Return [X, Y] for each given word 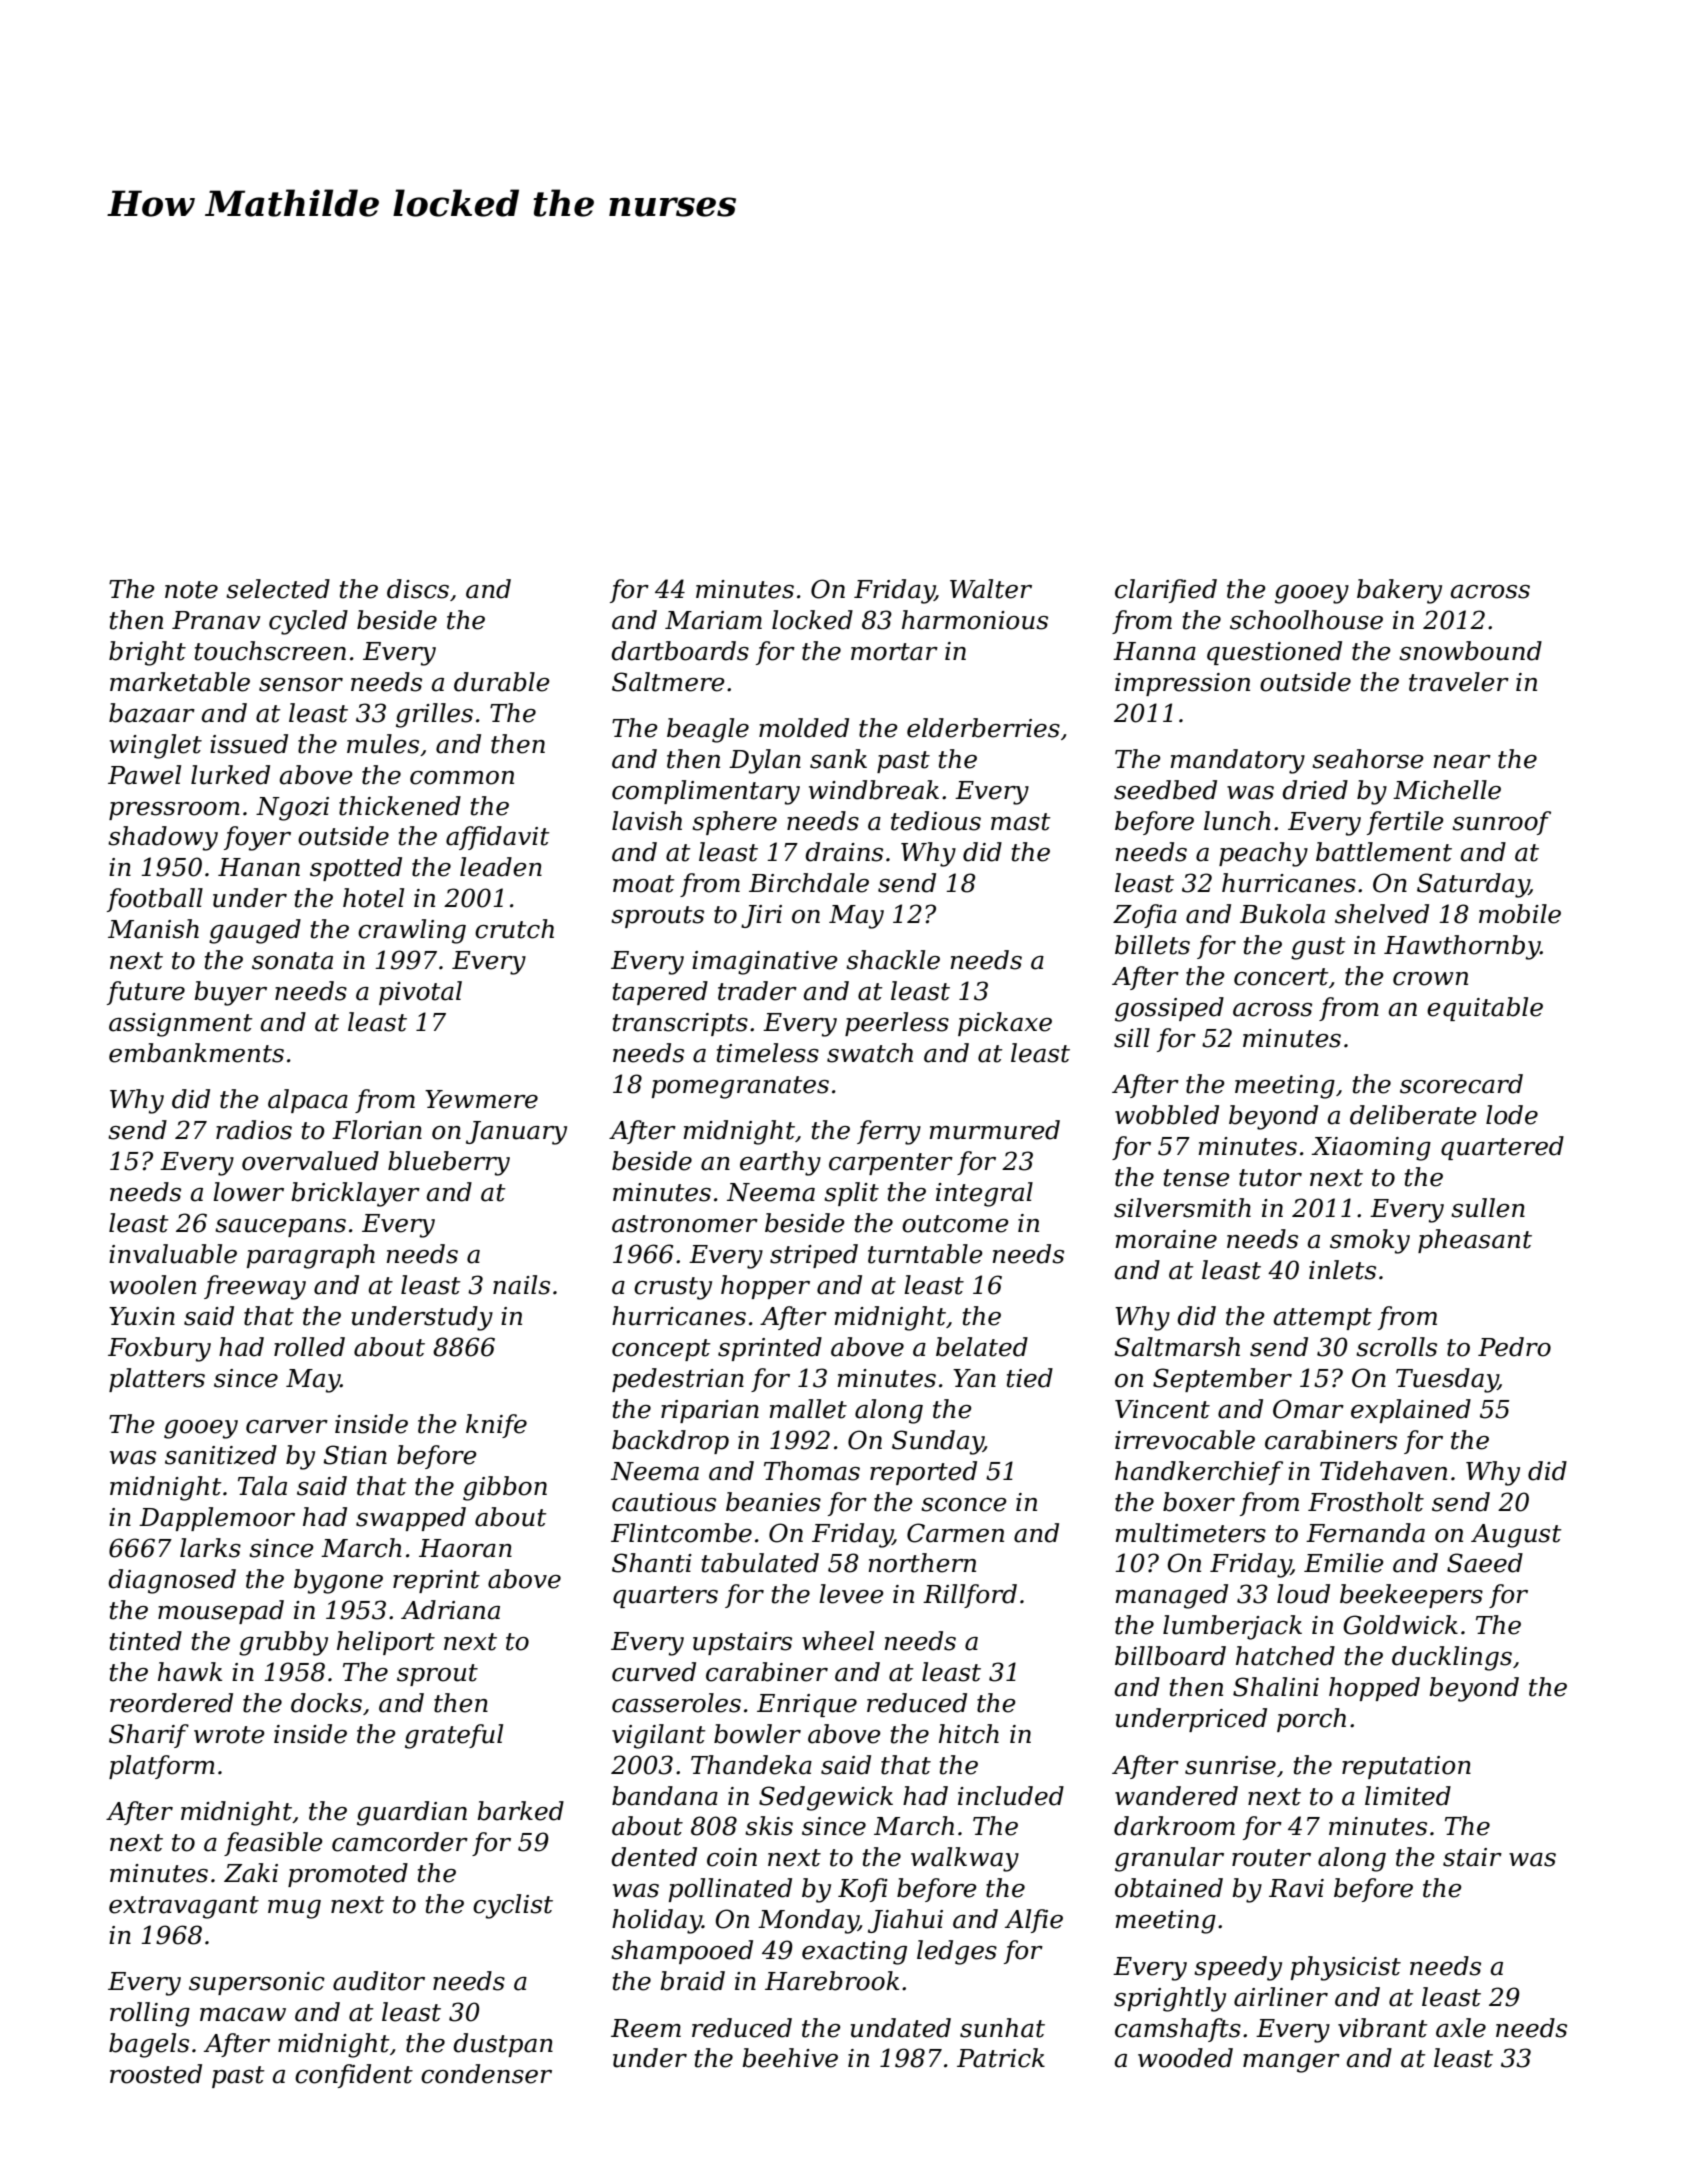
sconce [964, 1505]
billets [1152, 945]
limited [1408, 1796]
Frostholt [1366, 1502]
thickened [400, 806]
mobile [1520, 914]
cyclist [513, 1906]
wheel [838, 1641]
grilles [434, 715]
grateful [454, 1736]
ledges [957, 1952]
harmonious [975, 620]
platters [157, 1380]
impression [1182, 684]
